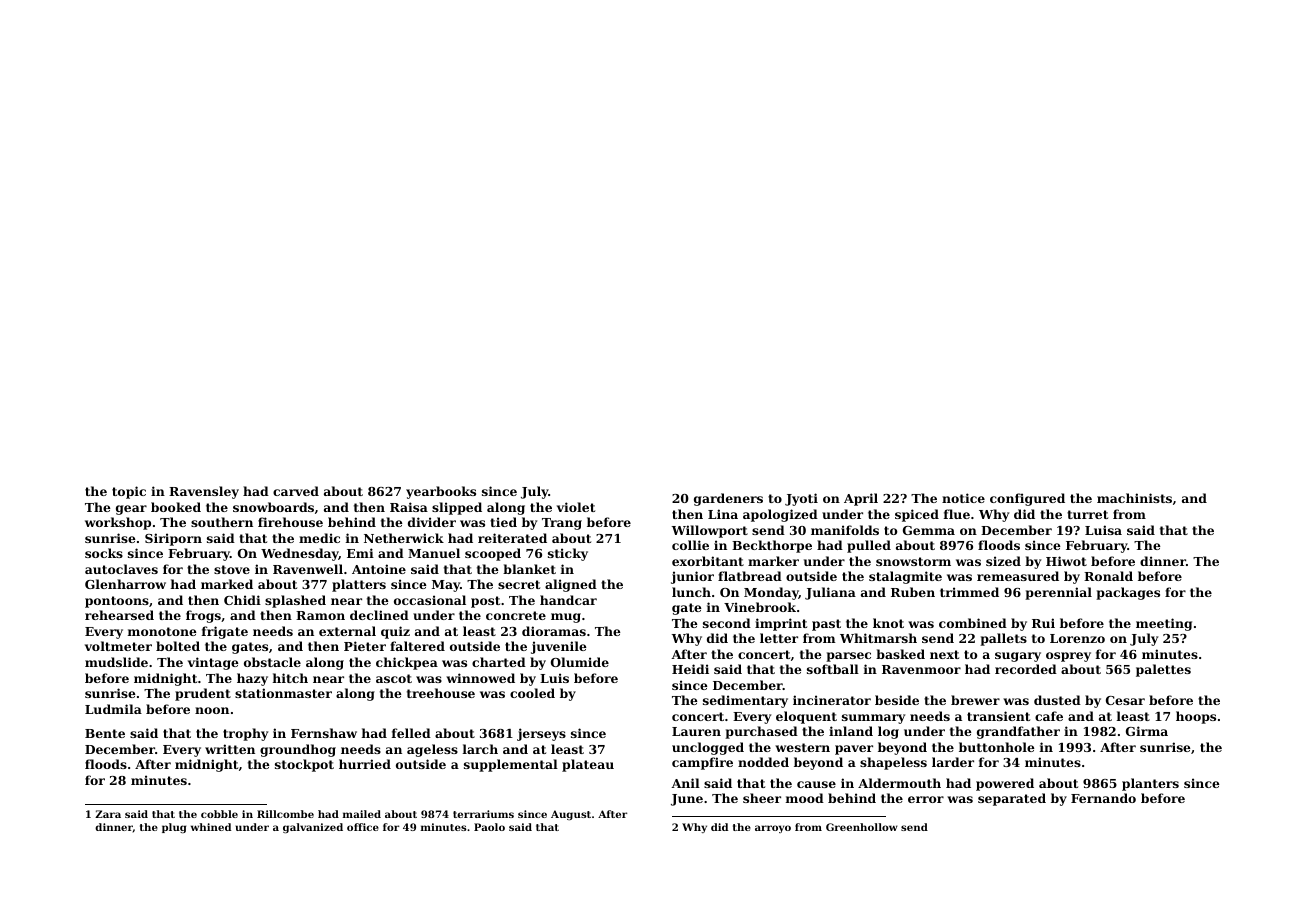 Image resolution: width=1308 pixels, height=924 pixels. I want to click on softball, so click(833, 669).
